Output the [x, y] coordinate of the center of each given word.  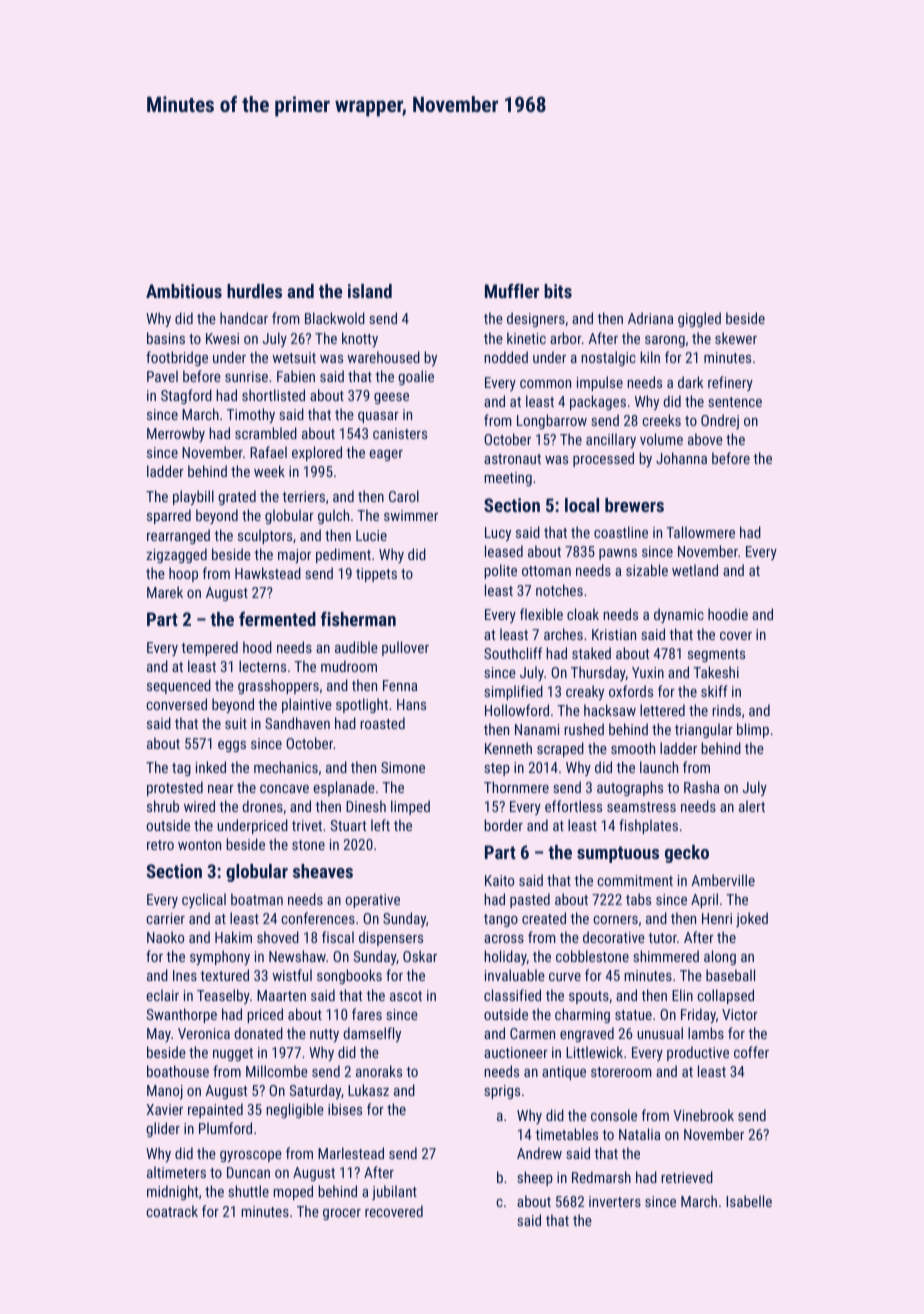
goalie [416, 377]
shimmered [666, 956]
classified [512, 995]
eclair [162, 995]
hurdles [254, 291]
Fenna [400, 685]
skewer [736, 338]
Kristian [614, 634]
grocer [342, 1214]
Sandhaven [297, 723]
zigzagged [176, 555]
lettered [662, 710]
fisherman [358, 618]
